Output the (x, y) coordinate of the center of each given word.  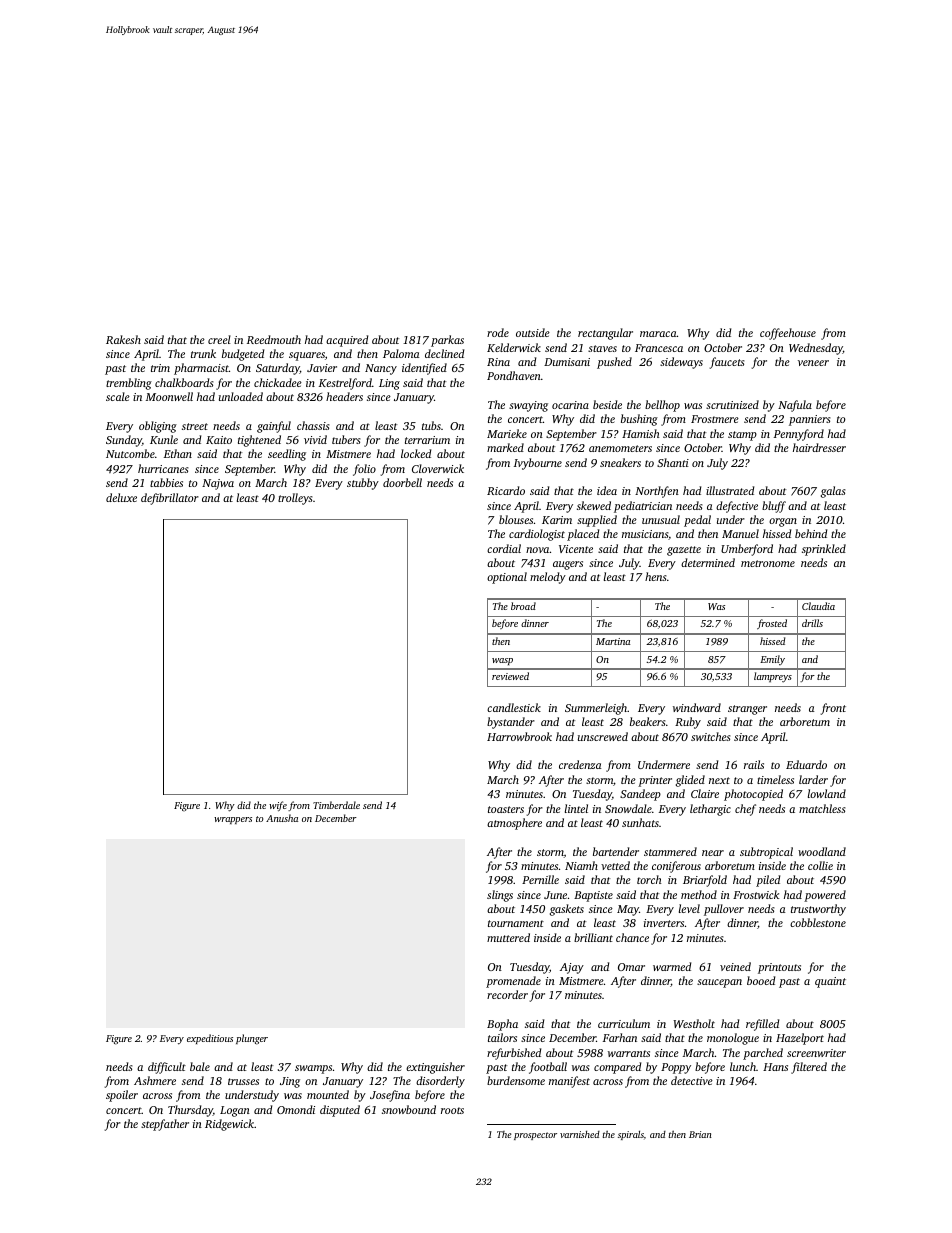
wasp (502, 661)
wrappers (233, 820)
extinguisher (435, 1068)
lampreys (773, 677)
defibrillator (170, 499)
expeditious (210, 1039)
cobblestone (818, 922)
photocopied (753, 795)
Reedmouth (274, 339)
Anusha (282, 818)
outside (533, 332)
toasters (506, 809)
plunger (252, 1039)
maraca (658, 334)
